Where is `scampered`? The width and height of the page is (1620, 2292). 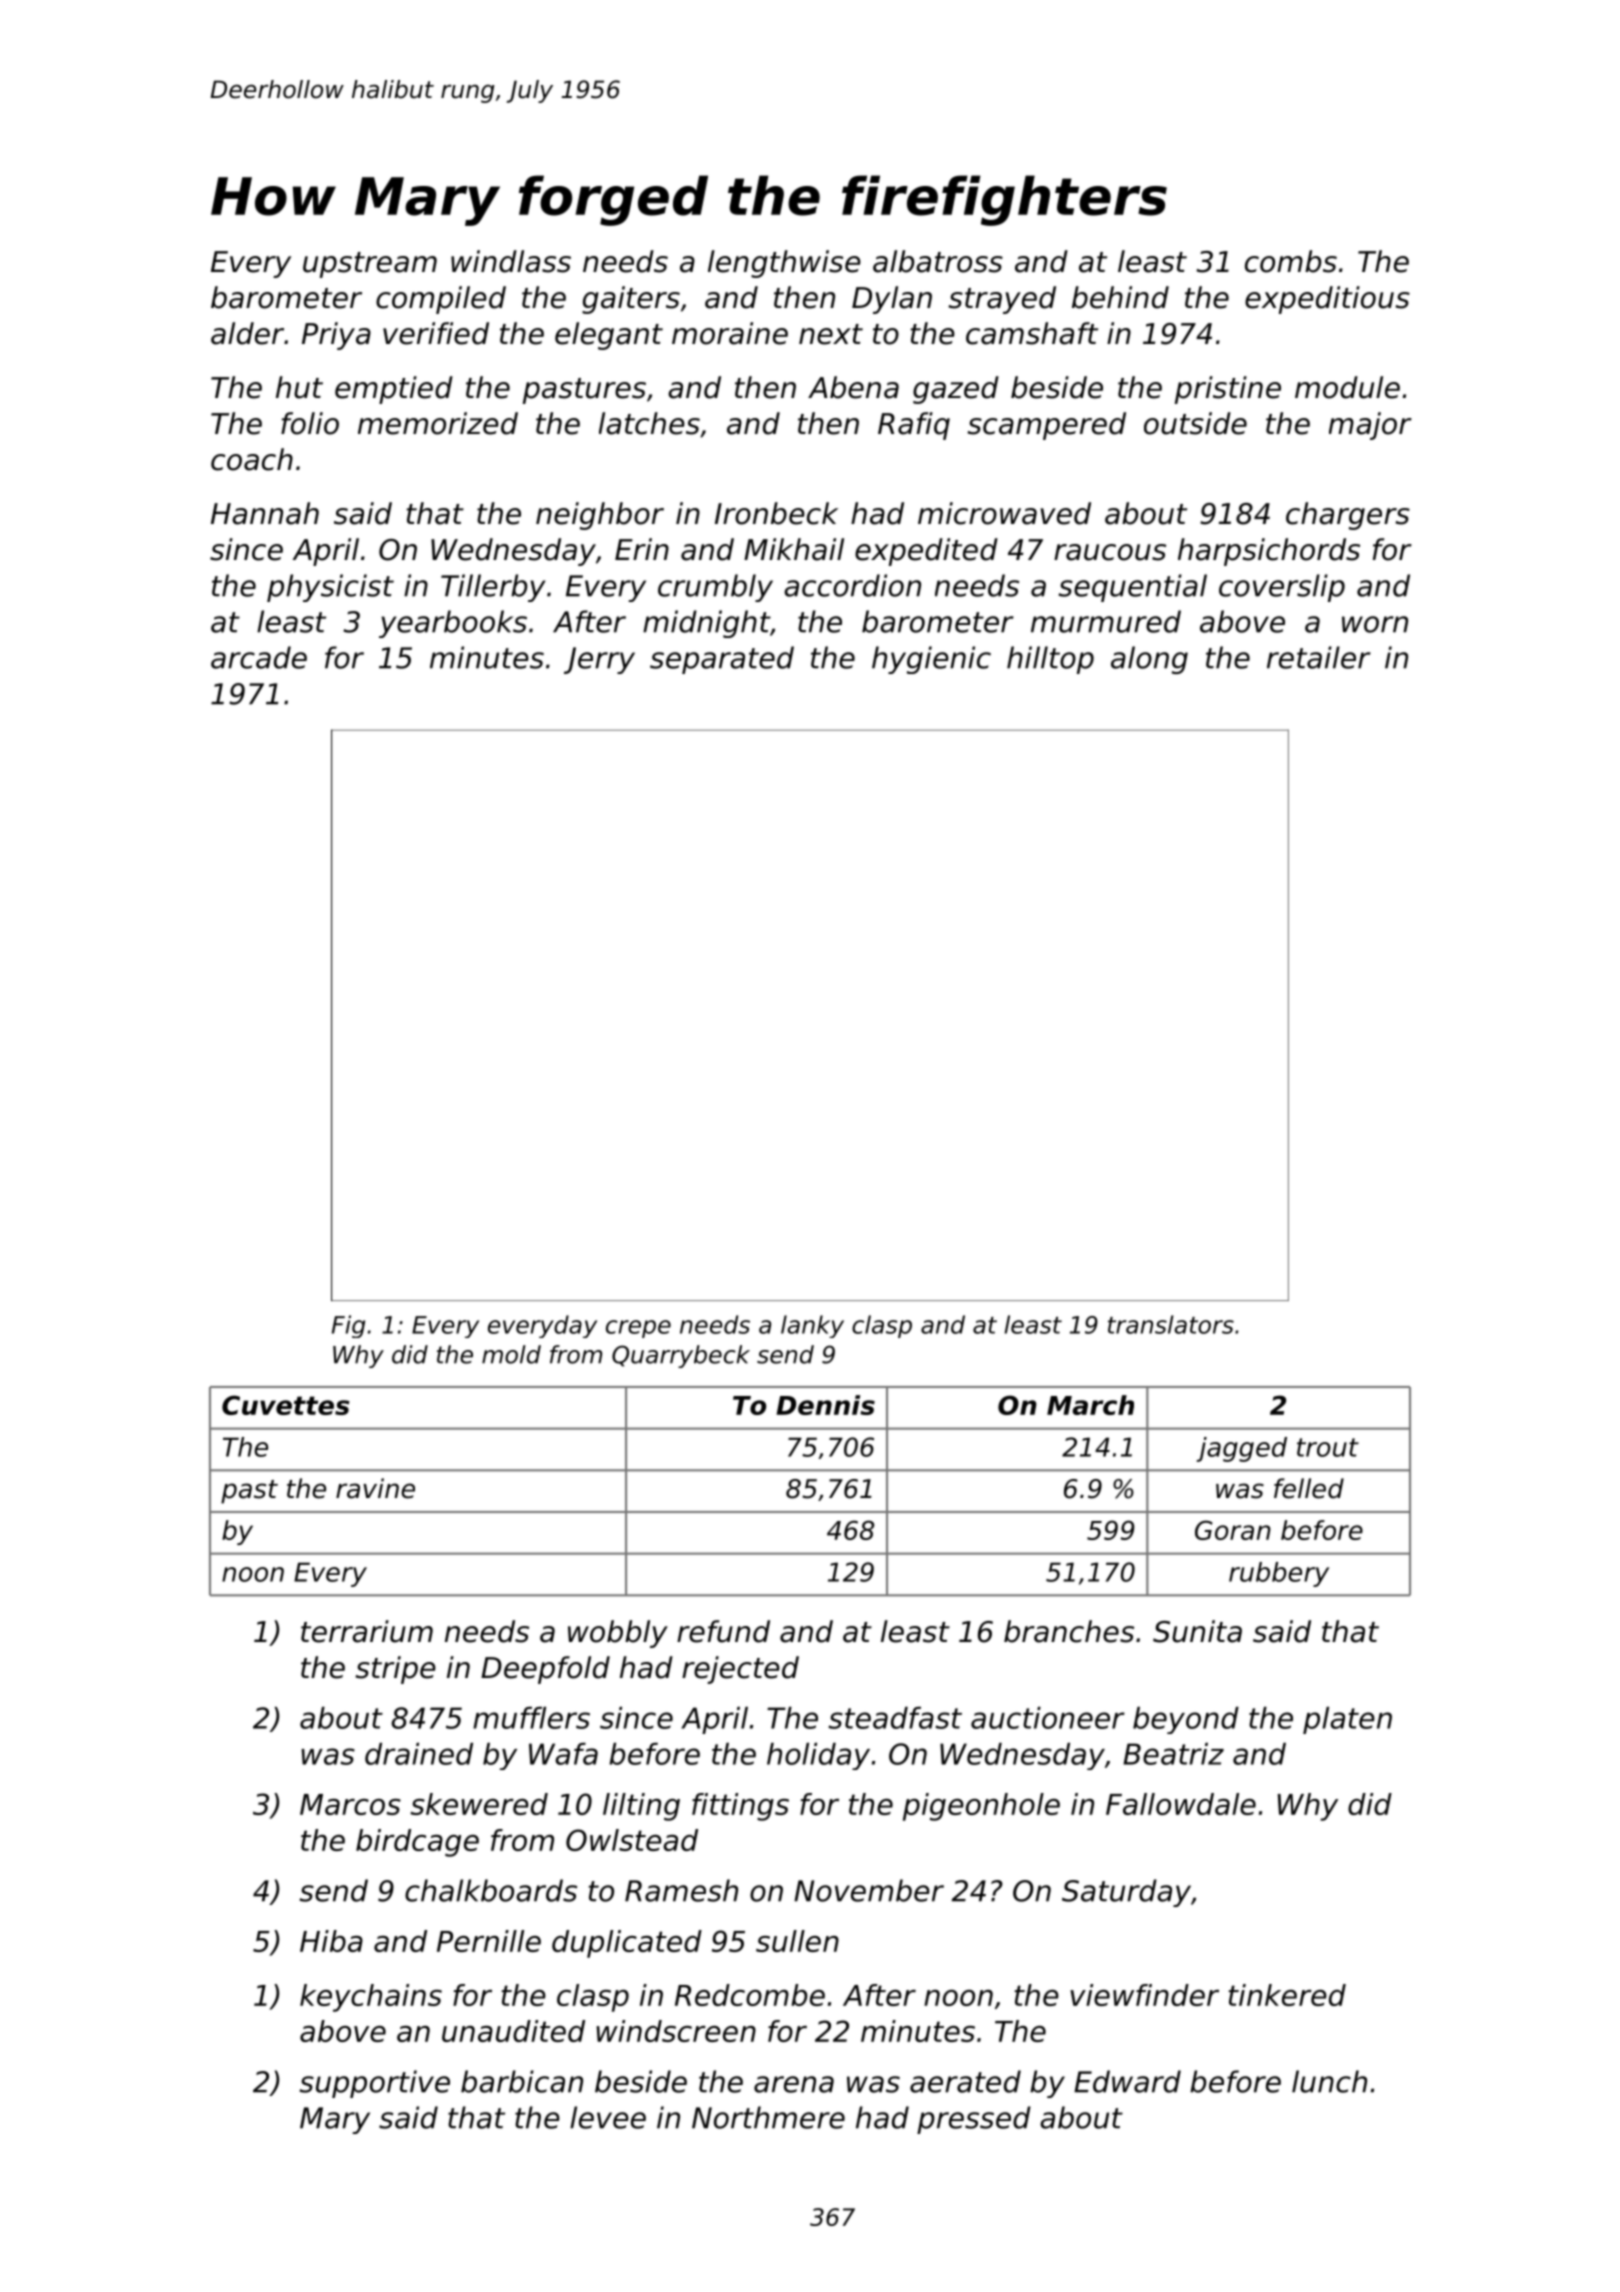
scampered is located at coordinates (1046, 426).
